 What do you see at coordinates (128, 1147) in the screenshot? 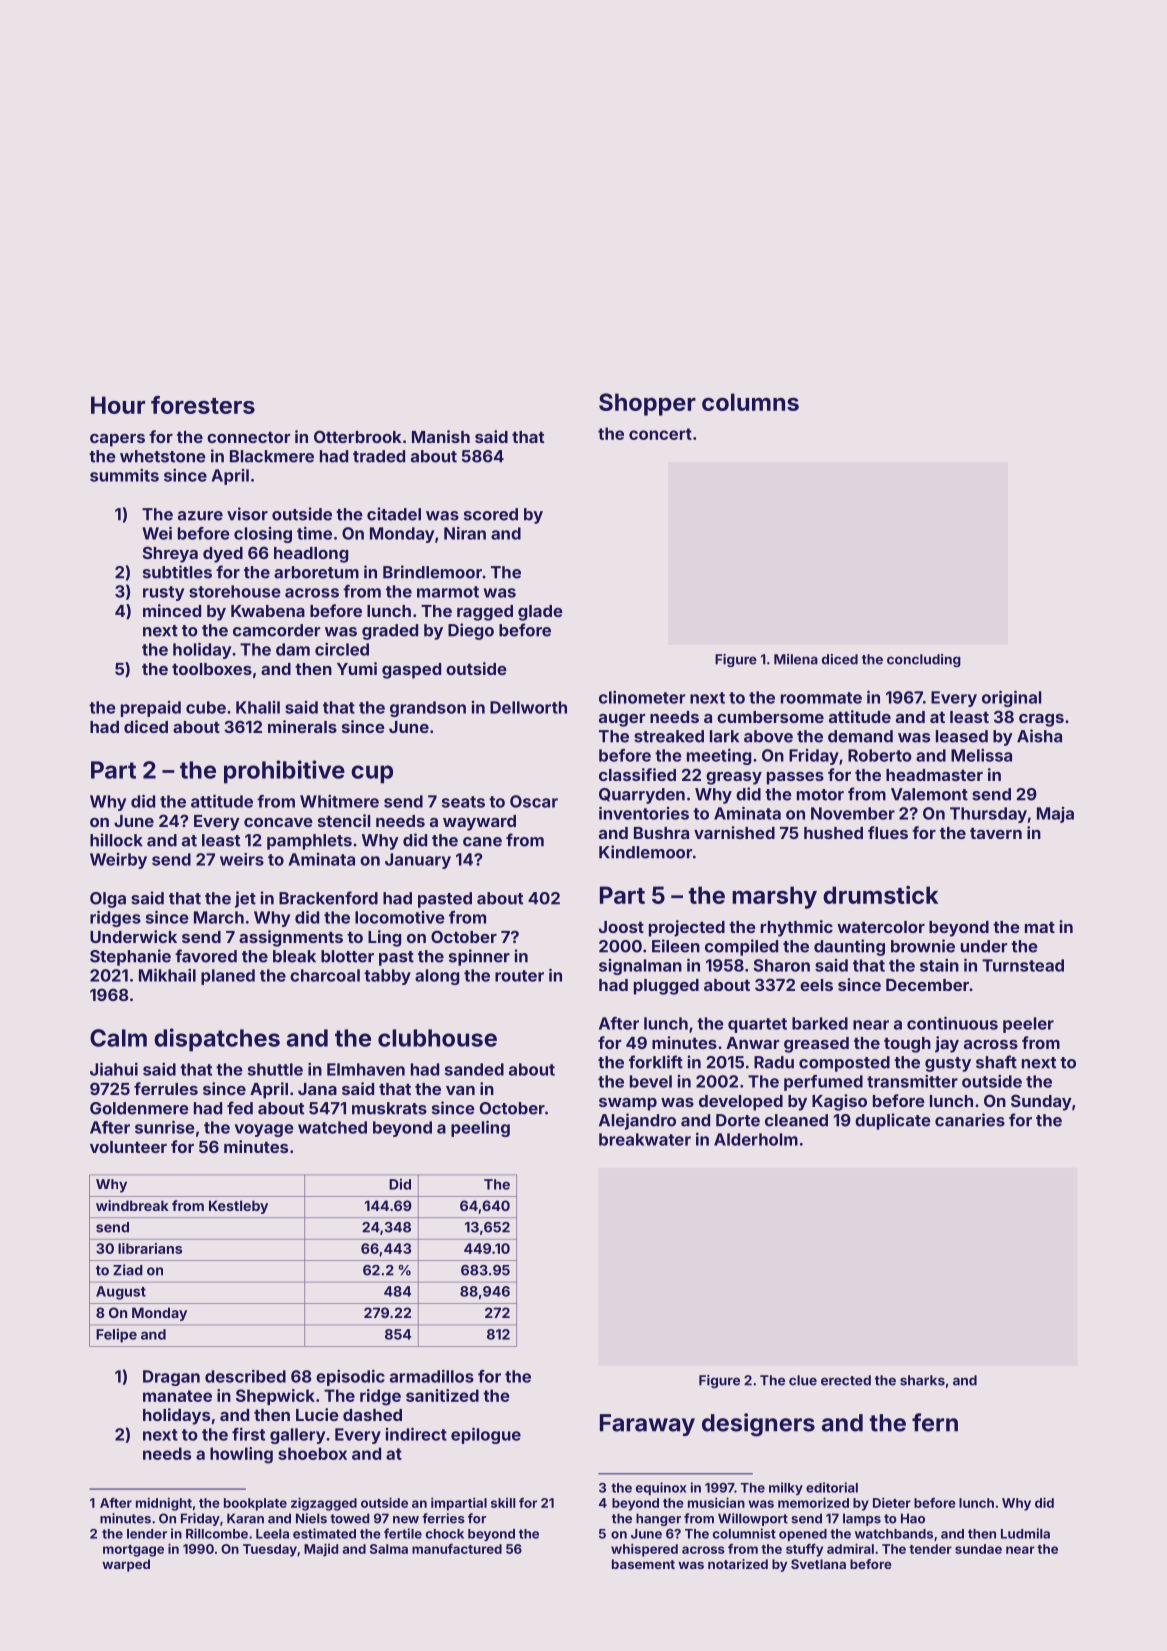
I see `volunteer` at bounding box center [128, 1147].
